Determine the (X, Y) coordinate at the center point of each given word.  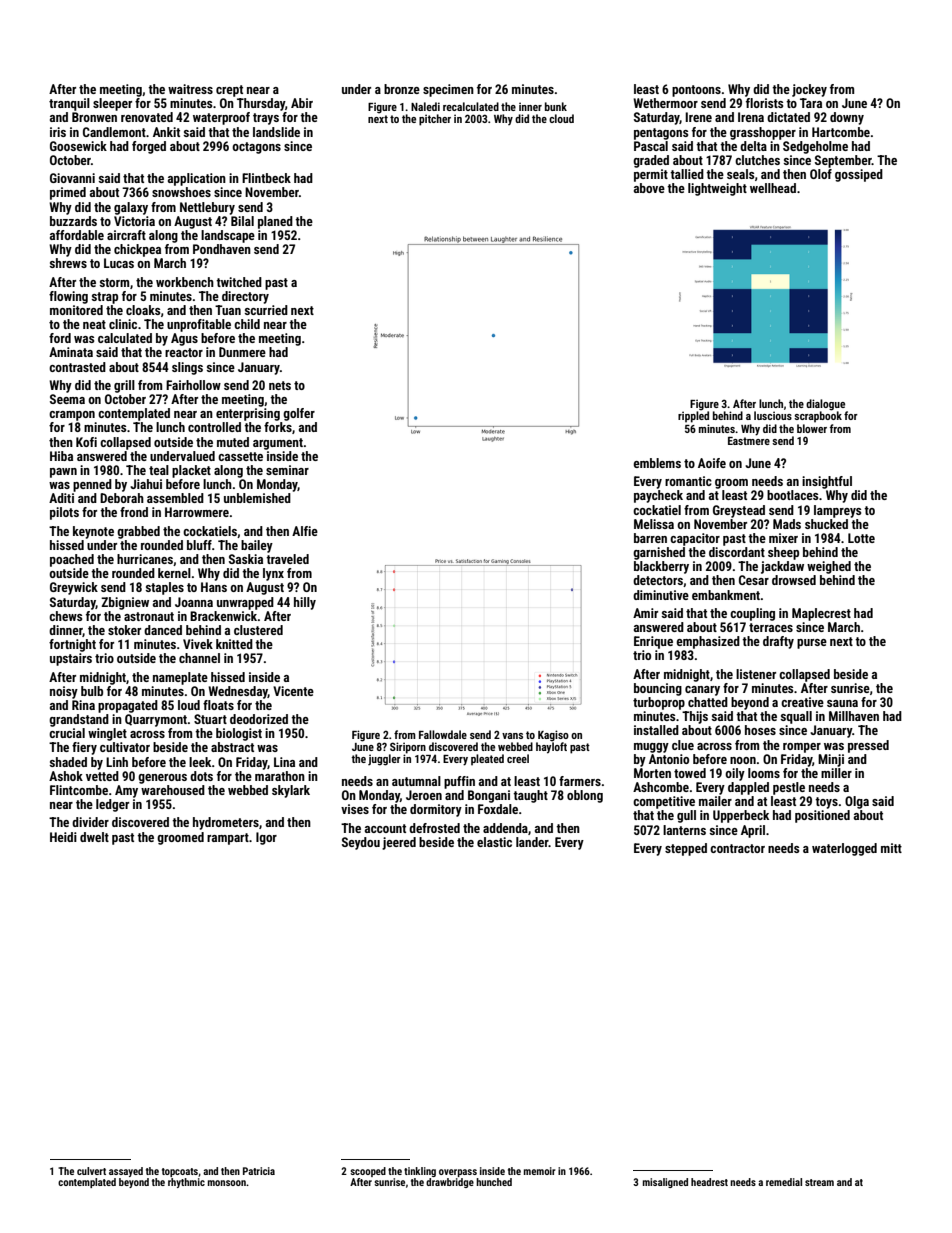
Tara (811, 103)
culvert (91, 1171)
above (649, 188)
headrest (709, 1182)
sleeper (112, 104)
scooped (368, 1172)
